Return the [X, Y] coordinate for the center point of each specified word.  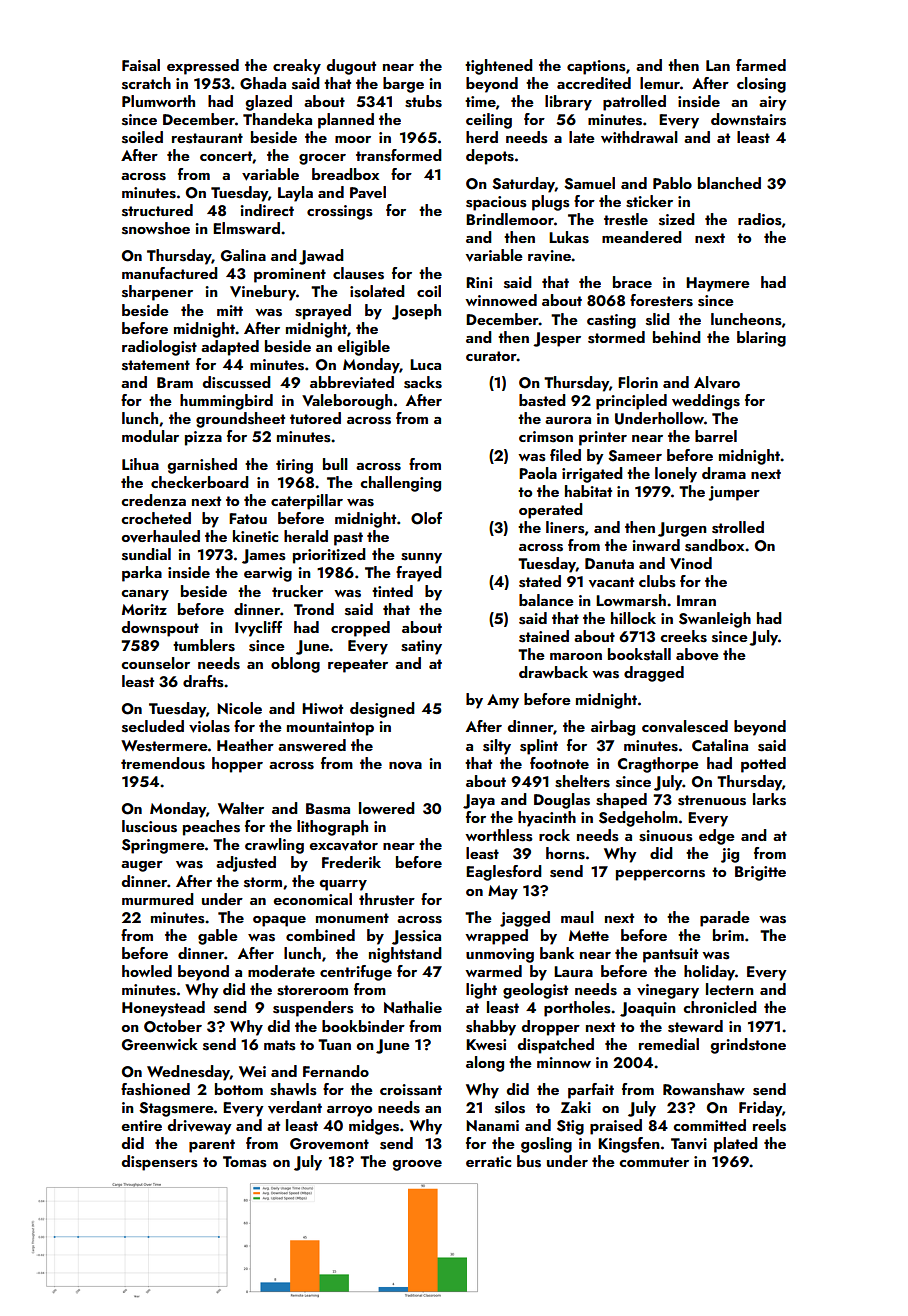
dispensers [159, 1163]
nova [405, 765]
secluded [153, 726]
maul [577, 917]
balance [546, 600]
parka [142, 574]
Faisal [141, 65]
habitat [588, 491]
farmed [761, 65]
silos [510, 1107]
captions [596, 67]
